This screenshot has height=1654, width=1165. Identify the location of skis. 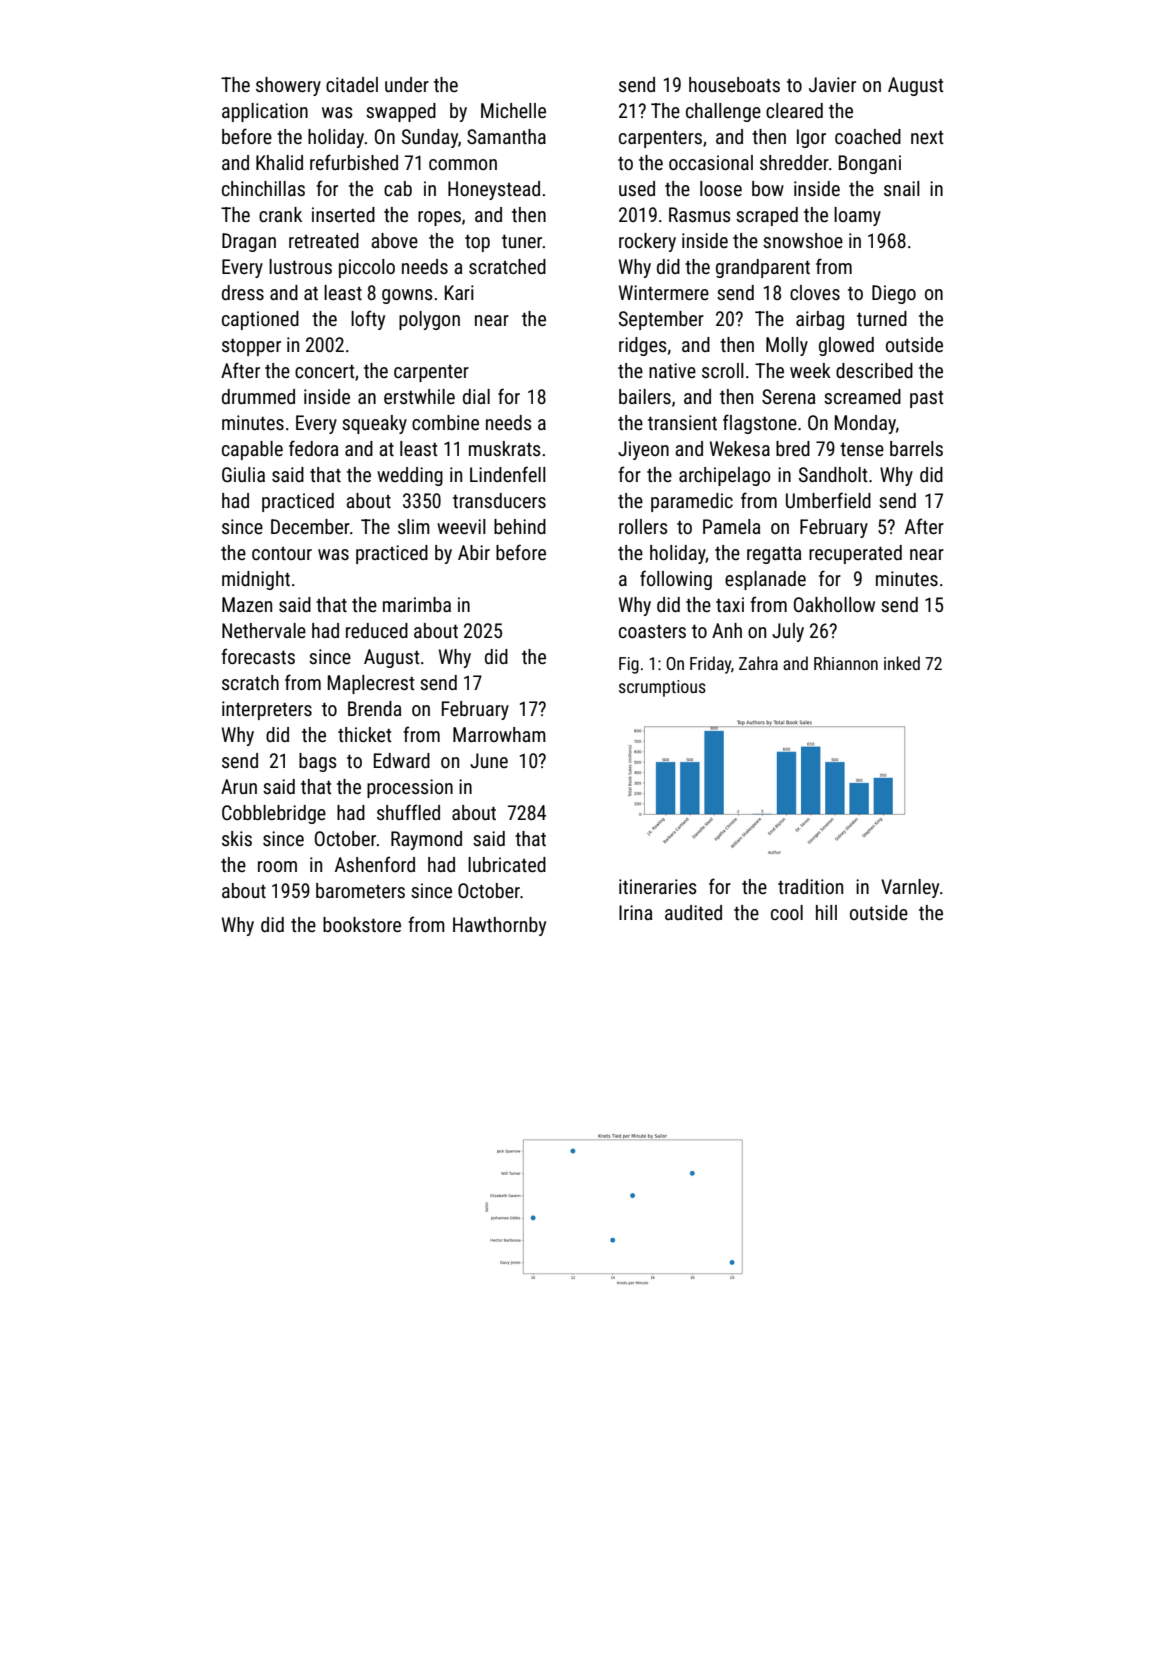
(237, 838).
